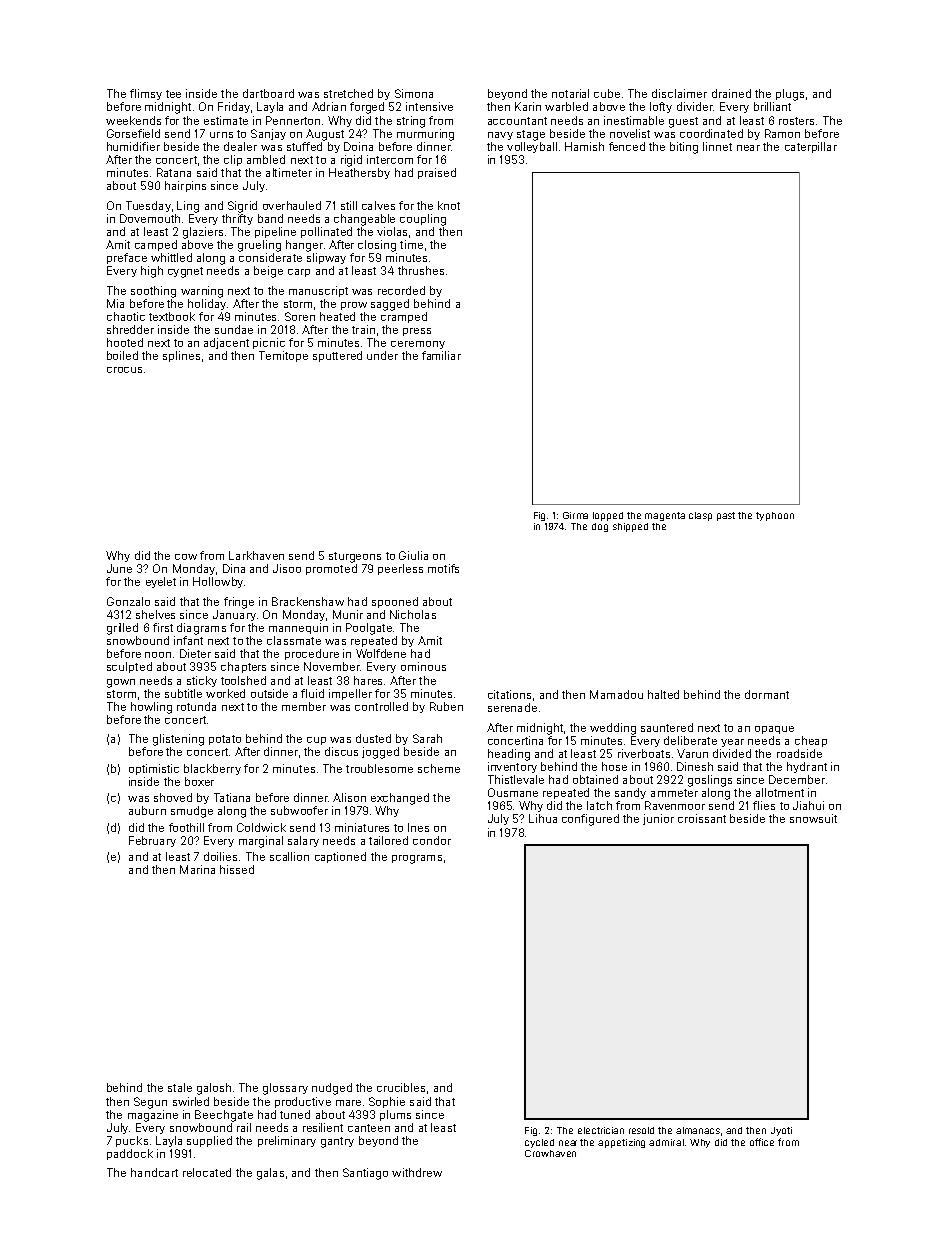 This screenshot has width=952, height=1233. Describe the element at coordinates (197, 869) in the screenshot. I see `Marina` at that location.
